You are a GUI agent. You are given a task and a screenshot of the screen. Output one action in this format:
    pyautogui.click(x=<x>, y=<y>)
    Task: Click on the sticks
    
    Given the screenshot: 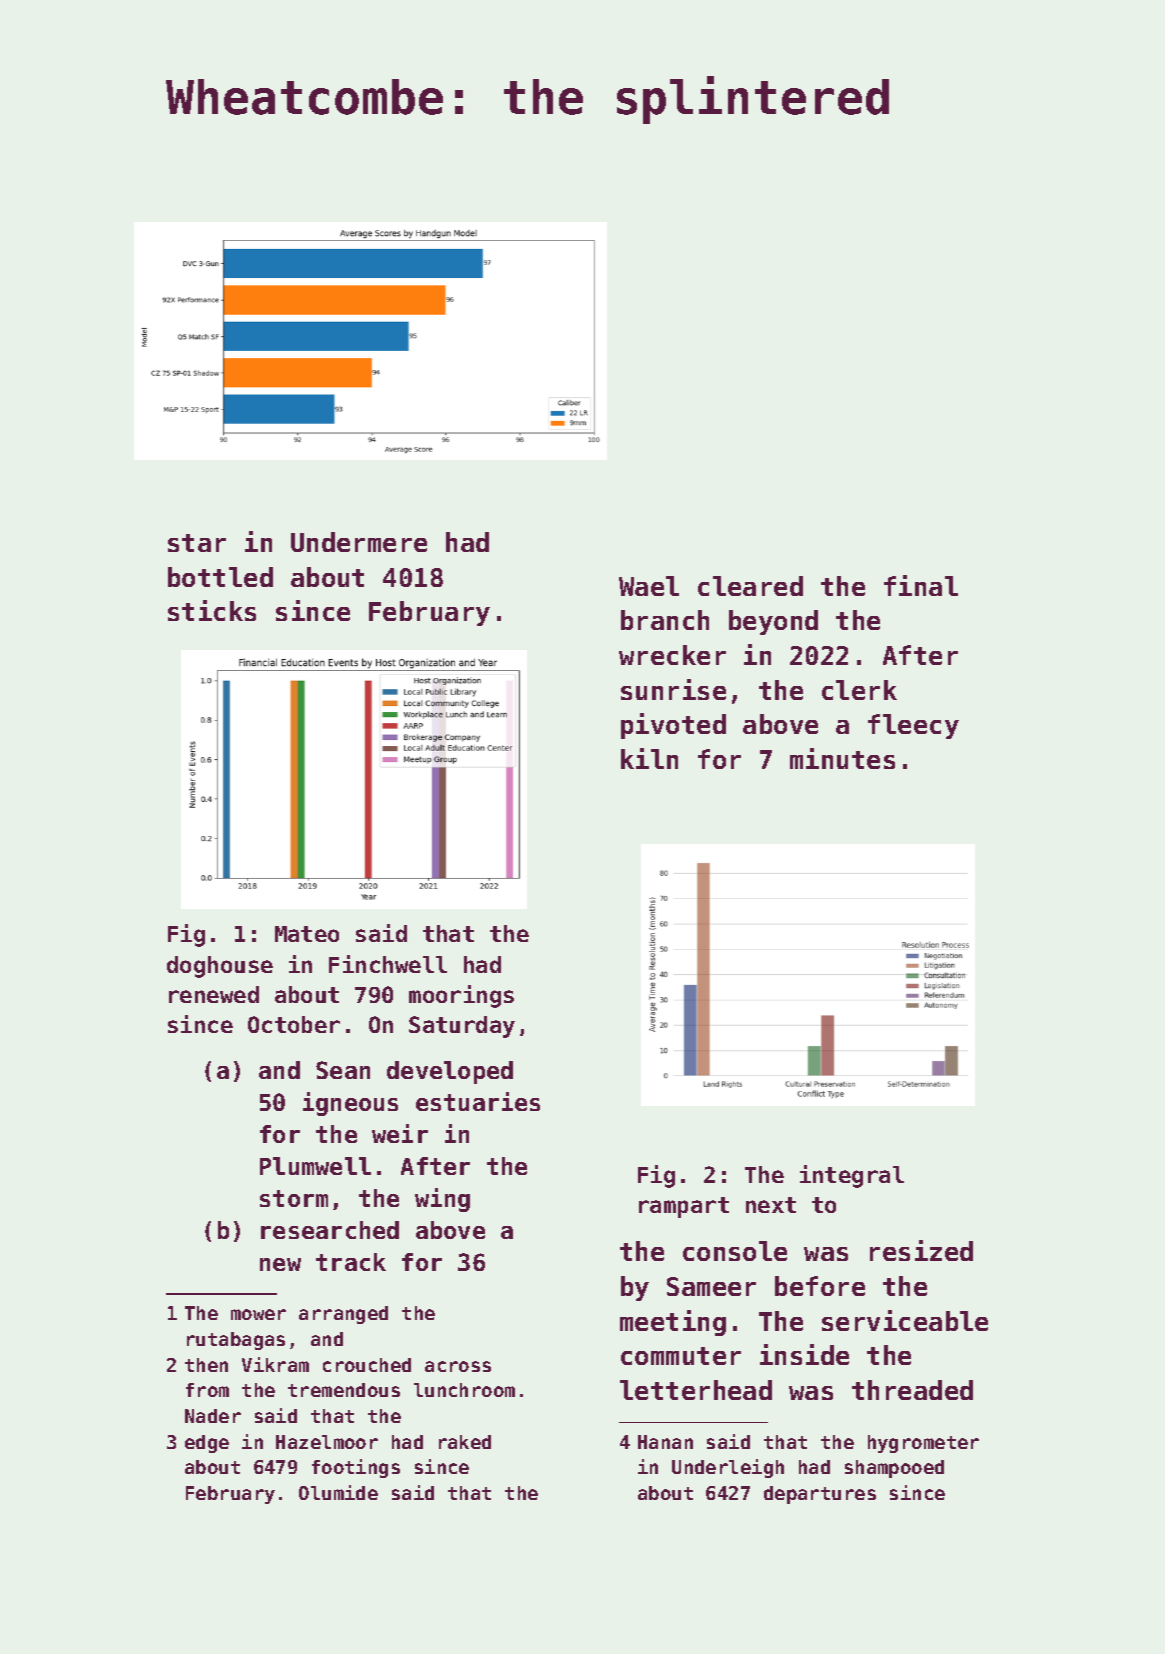 What is the action you would take?
    pyautogui.click(x=212, y=610)
